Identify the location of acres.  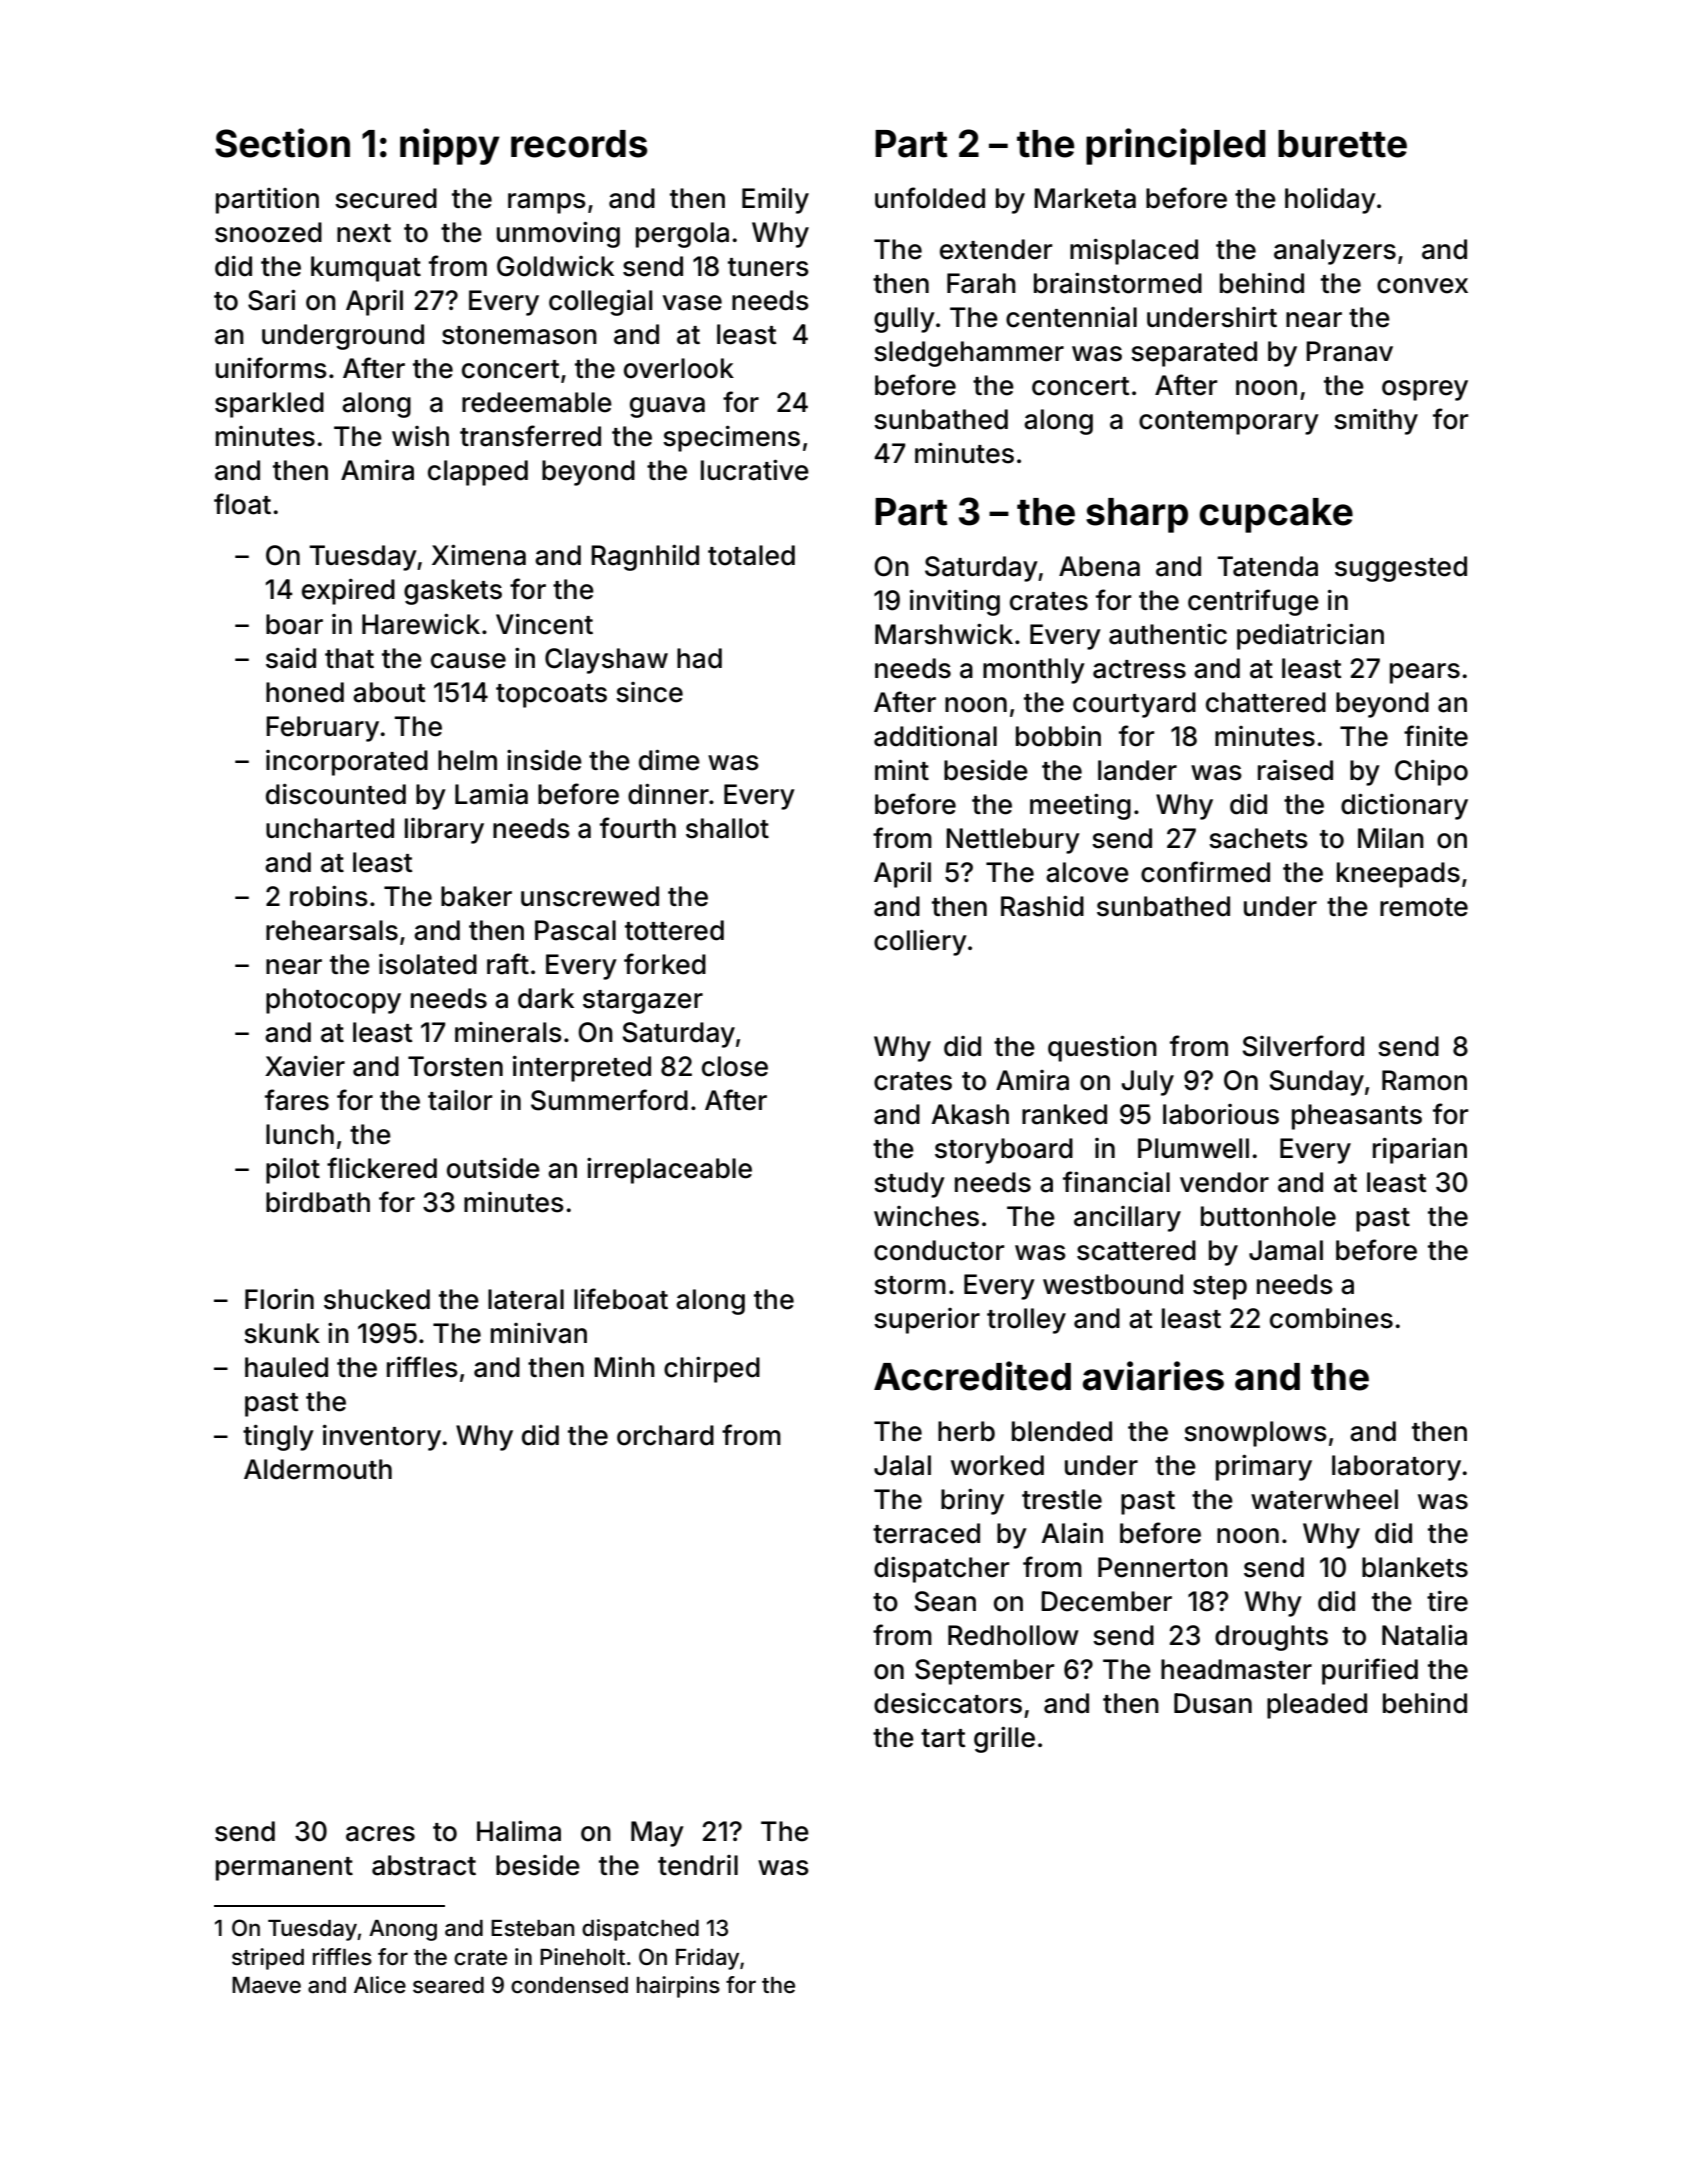
(380, 1834).
